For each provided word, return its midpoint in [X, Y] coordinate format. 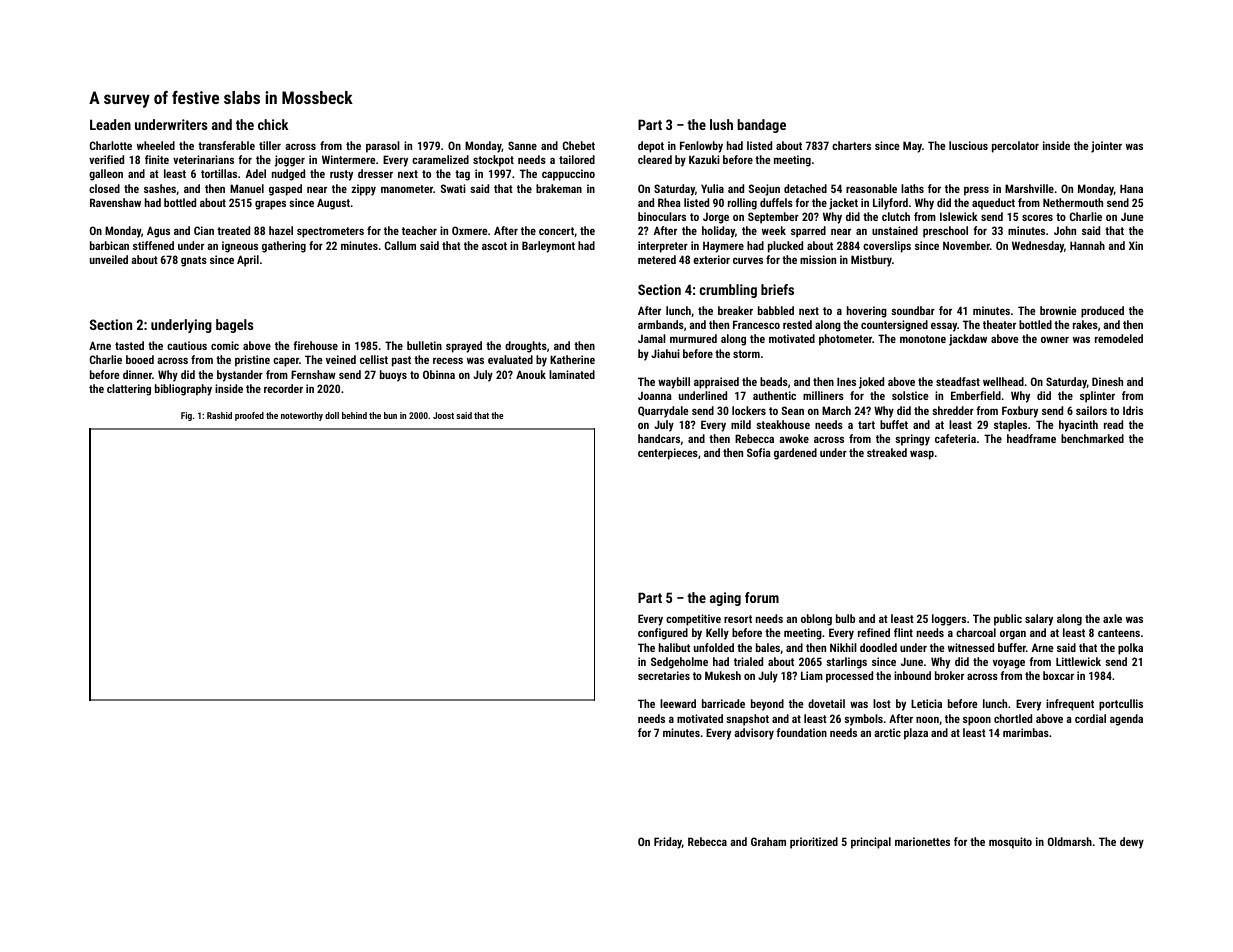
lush [721, 124]
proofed [249, 416]
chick [273, 124]
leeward [678, 703]
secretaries [664, 675]
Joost [443, 415]
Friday [668, 843]
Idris [1133, 410]
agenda [1126, 720]
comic [225, 345]
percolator [1015, 147]
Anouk [531, 374]
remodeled [1119, 338]
